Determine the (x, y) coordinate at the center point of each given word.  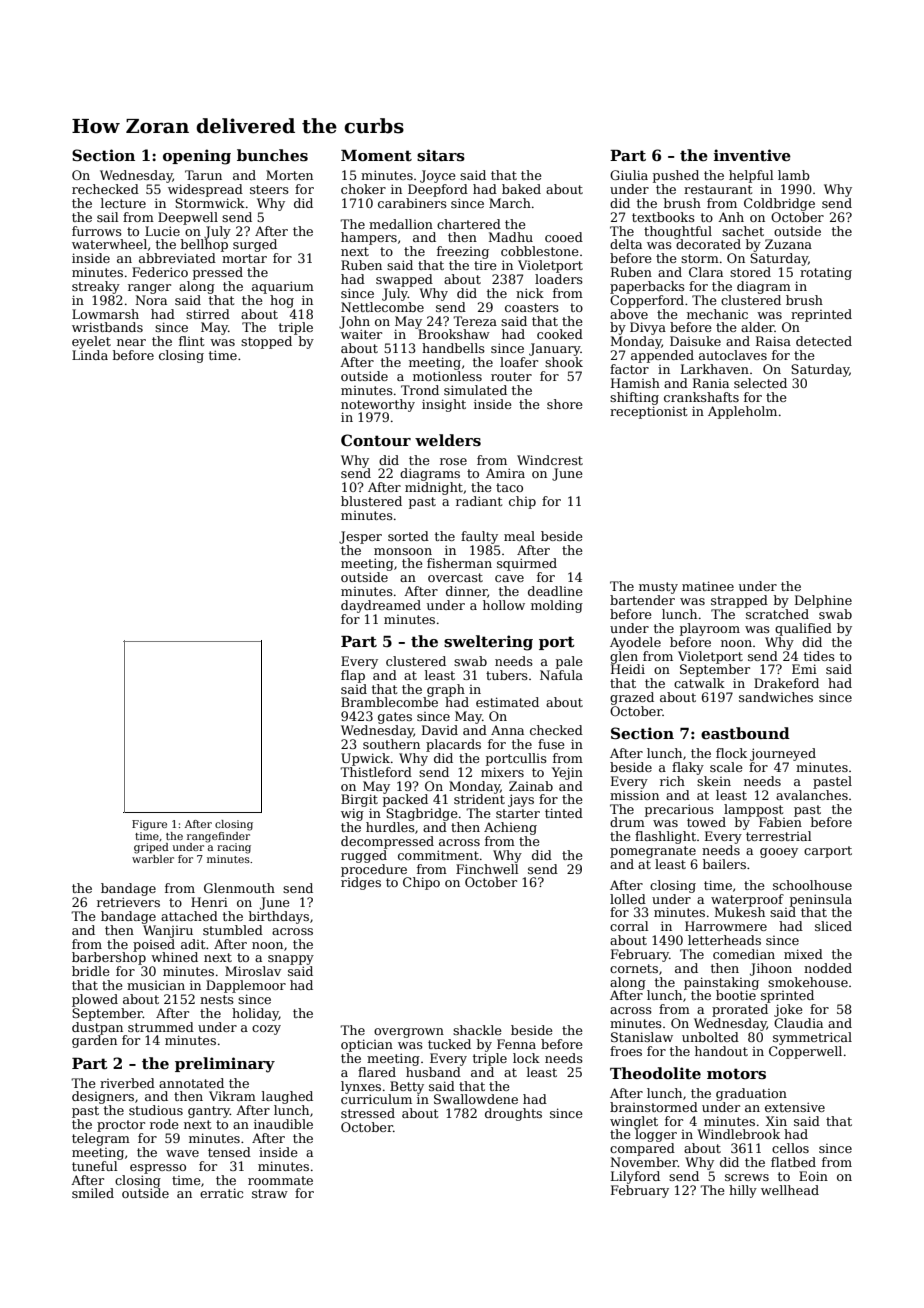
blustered (371, 501)
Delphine (823, 601)
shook (564, 362)
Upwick (365, 759)
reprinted (821, 315)
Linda (90, 355)
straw (270, 1193)
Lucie (162, 231)
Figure (149, 825)
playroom (710, 629)
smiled (93, 1193)
